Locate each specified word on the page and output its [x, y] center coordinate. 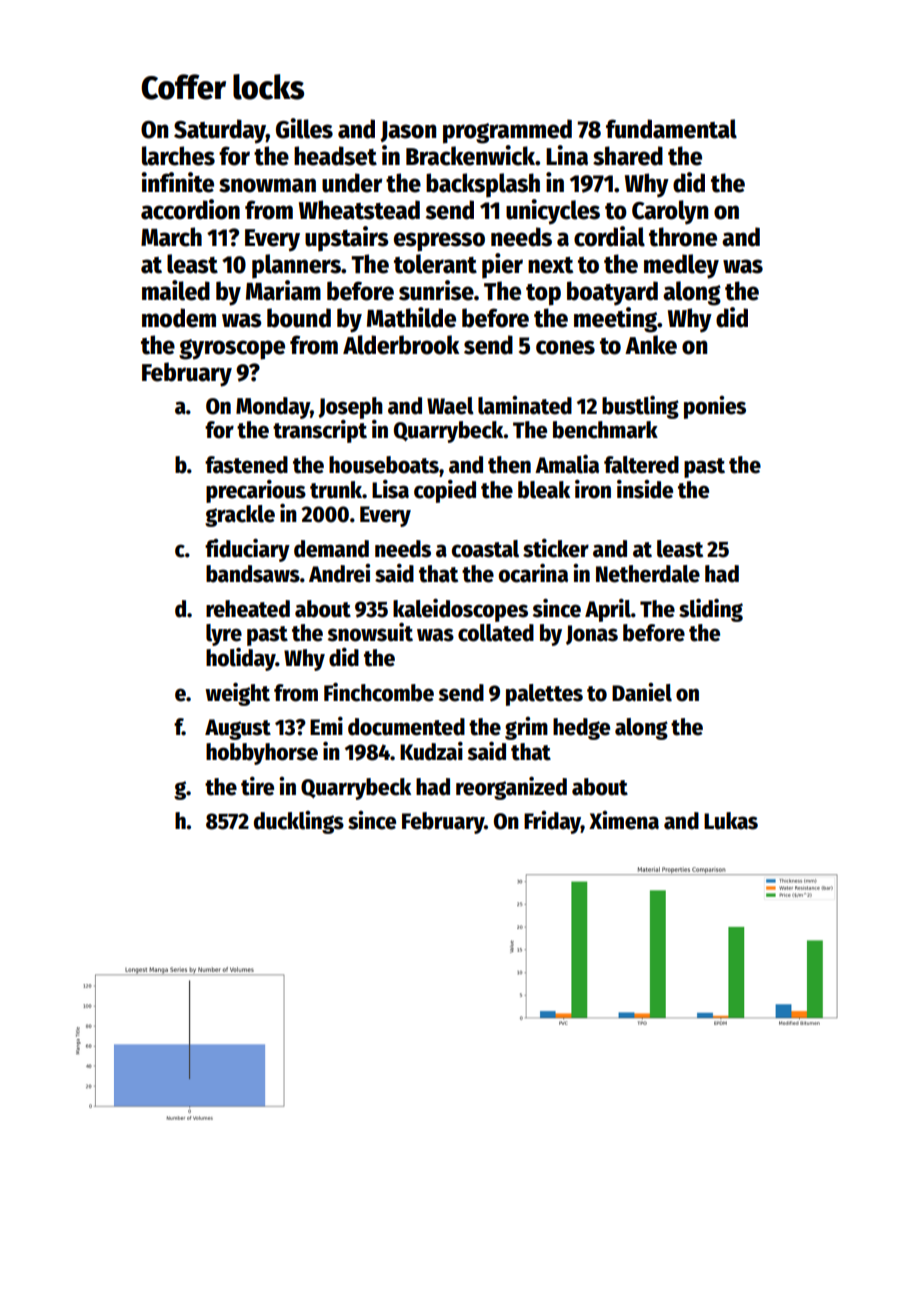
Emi [326, 725]
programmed [507, 131]
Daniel [642, 692]
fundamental [671, 129]
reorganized [511, 788]
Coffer [183, 87]
